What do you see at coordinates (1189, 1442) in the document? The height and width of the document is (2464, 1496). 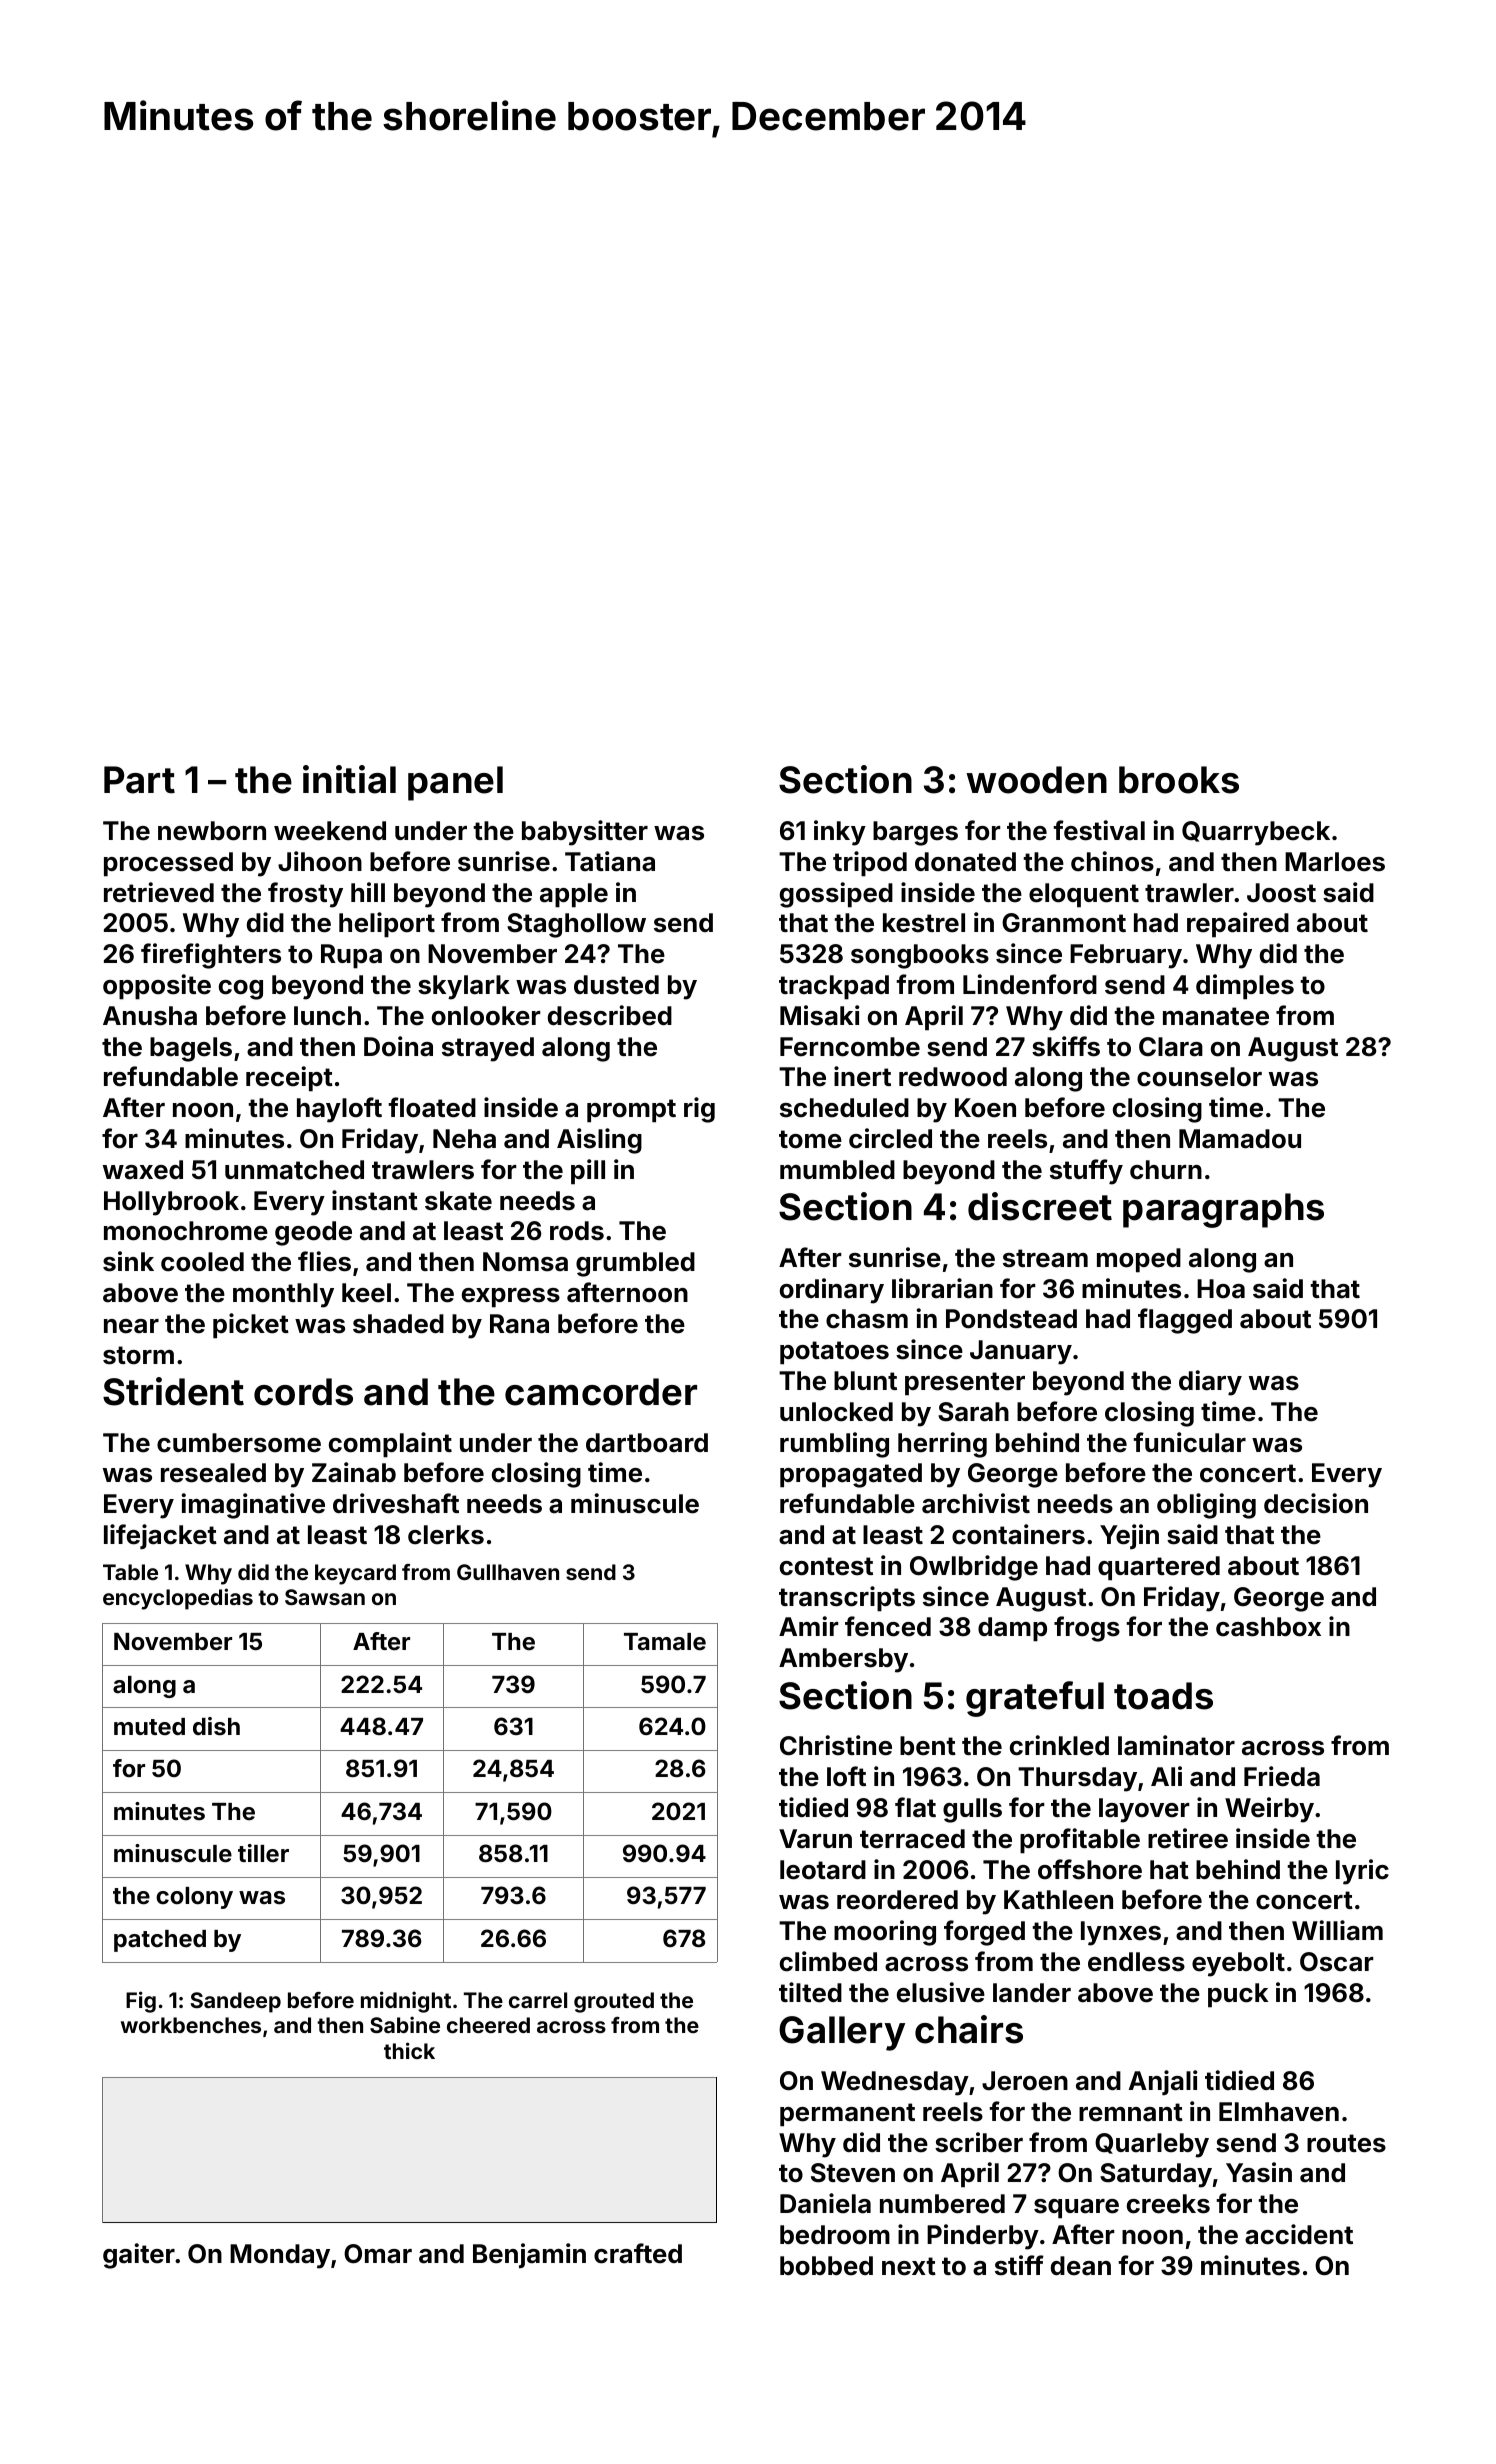 I see `funicular` at bounding box center [1189, 1442].
